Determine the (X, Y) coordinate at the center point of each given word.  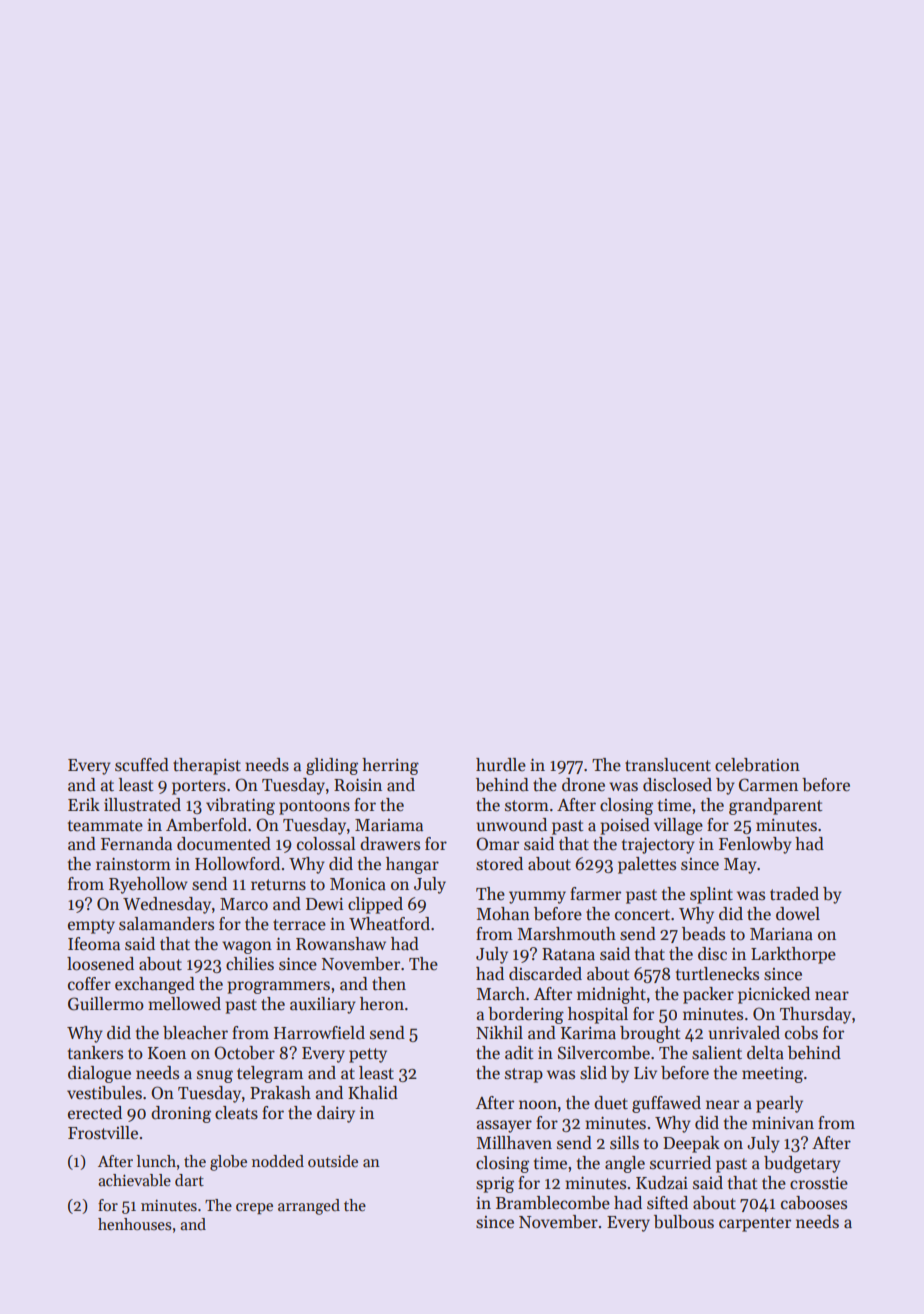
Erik (84, 804)
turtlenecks (717, 974)
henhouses (134, 1224)
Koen (167, 1053)
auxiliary (323, 1005)
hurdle (501, 764)
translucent (668, 765)
